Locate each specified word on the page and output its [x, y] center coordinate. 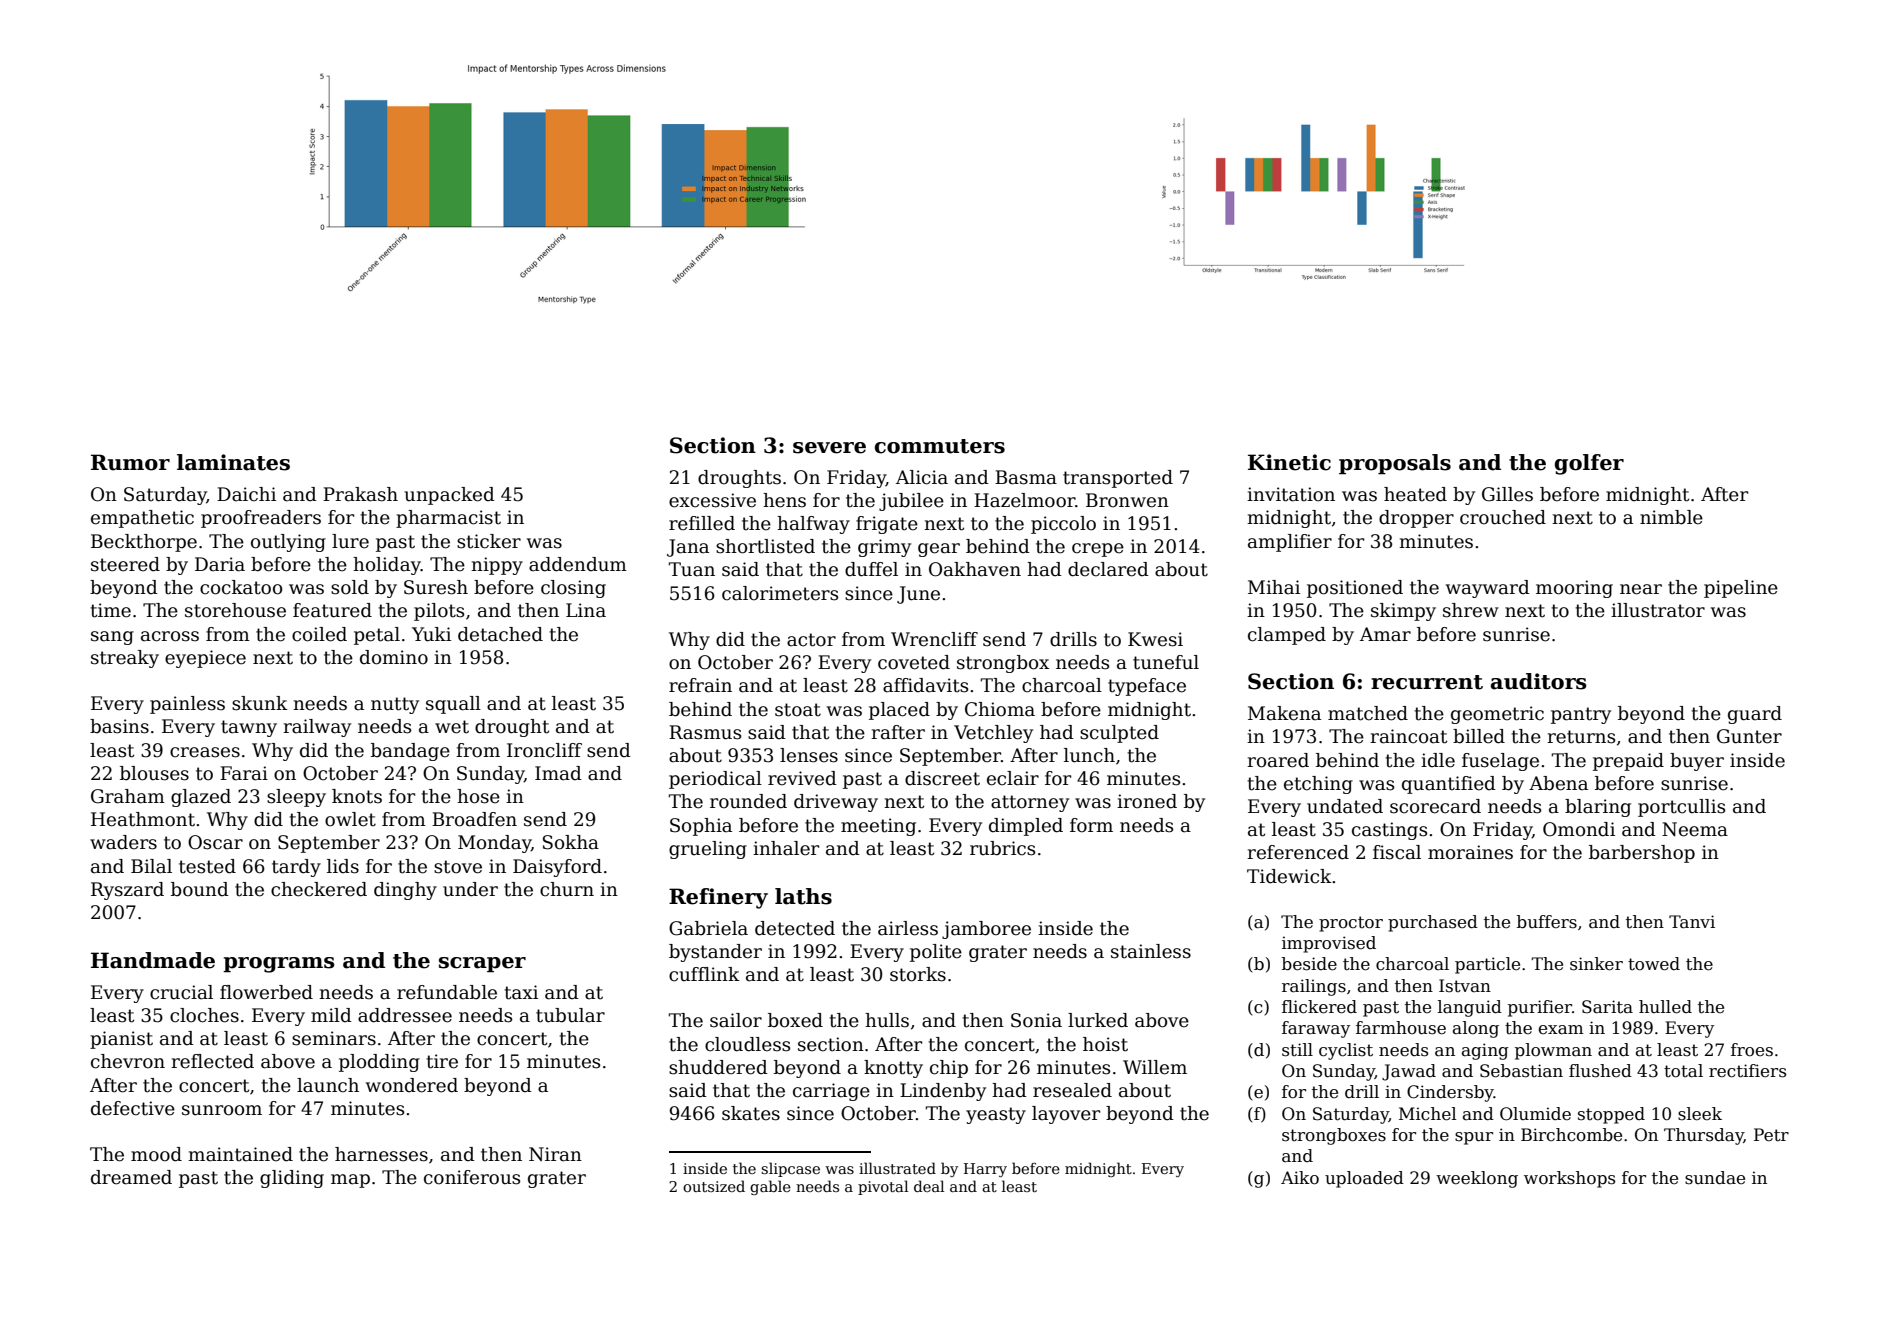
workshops [1569, 1179]
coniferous [472, 1177]
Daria [220, 564]
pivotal [883, 1187]
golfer [1589, 464]
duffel [871, 569]
